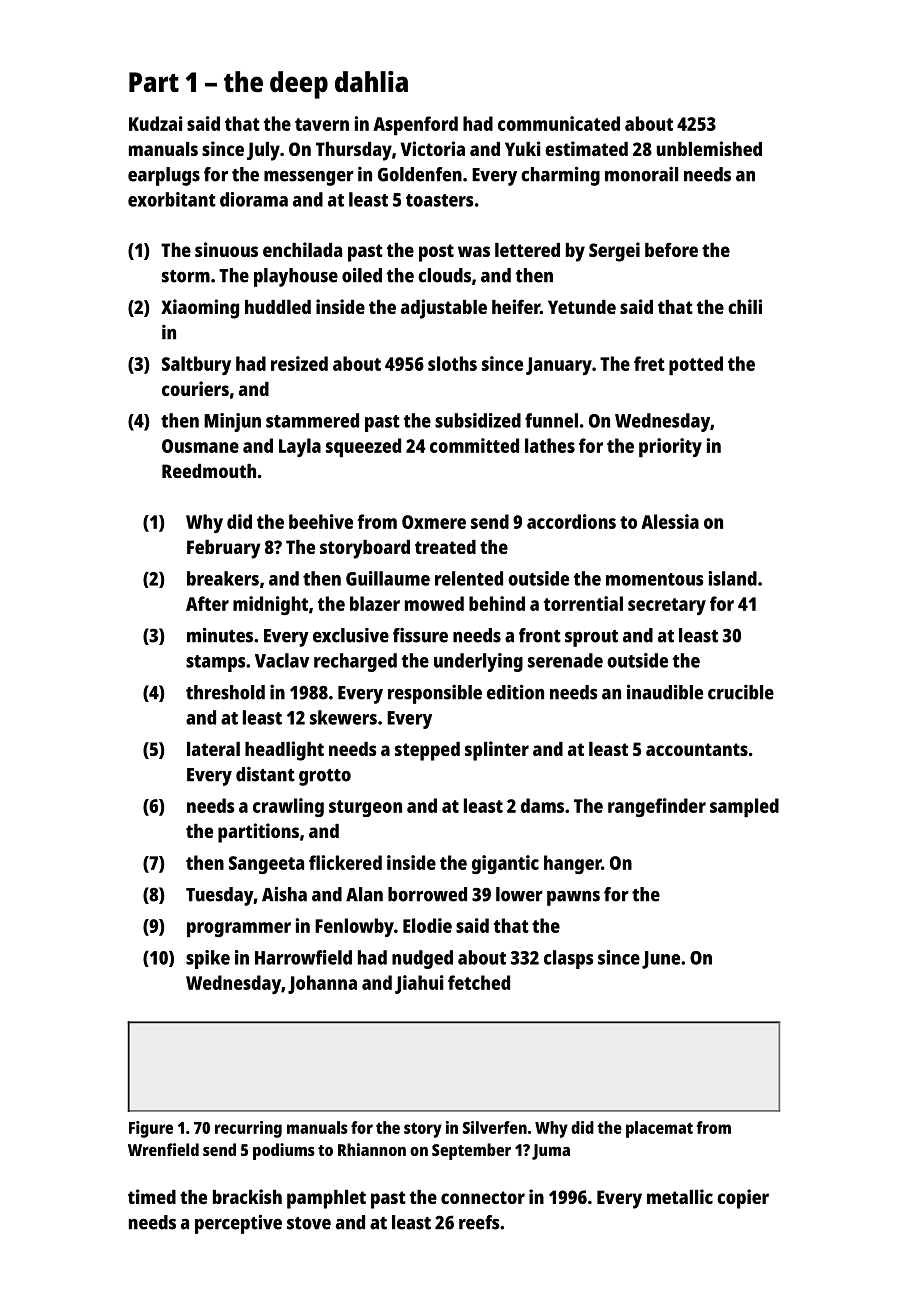  What do you see at coordinates (224, 549) in the document?
I see `February` at bounding box center [224, 549].
